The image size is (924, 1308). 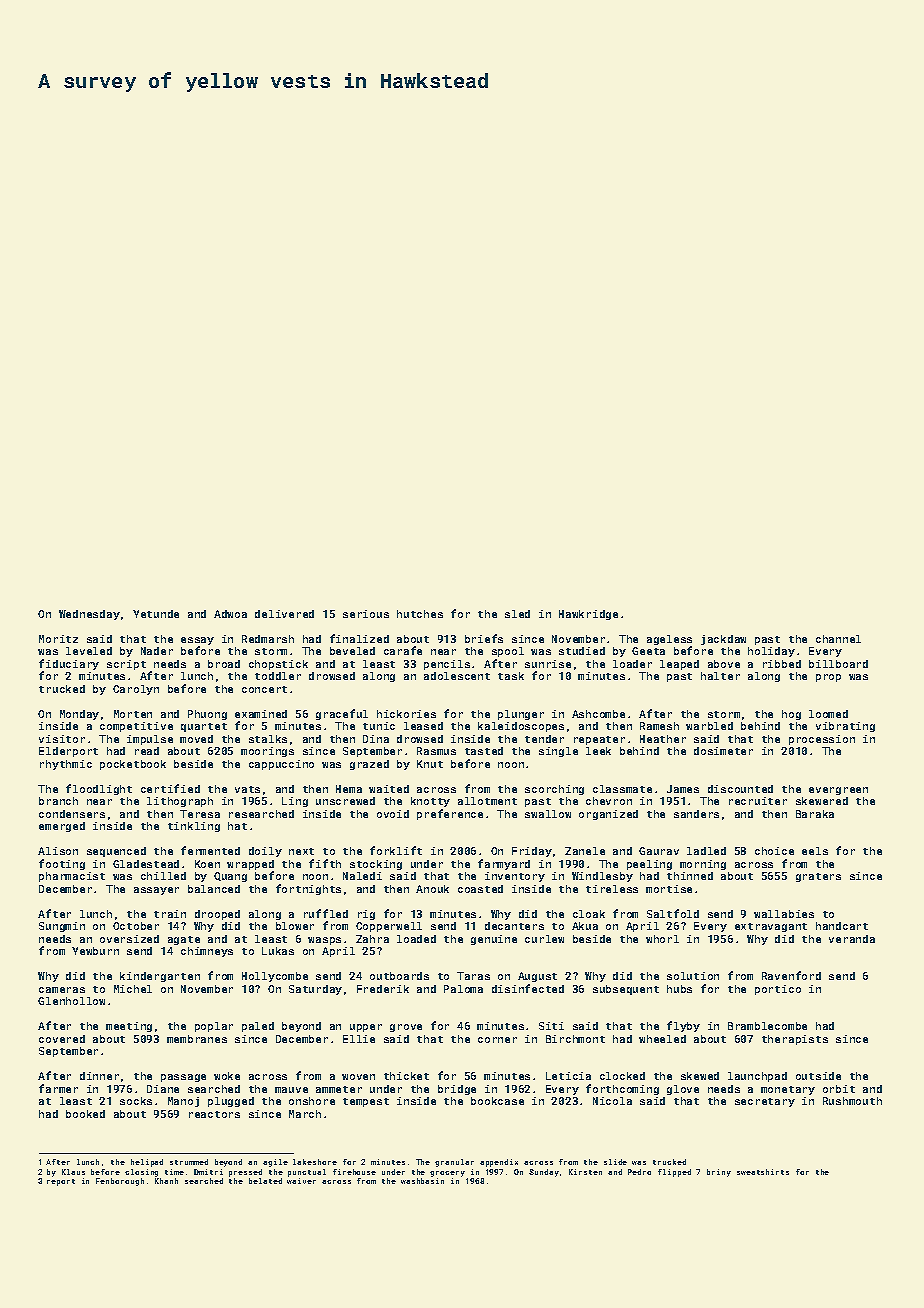 I want to click on Ravenford, so click(x=791, y=975).
